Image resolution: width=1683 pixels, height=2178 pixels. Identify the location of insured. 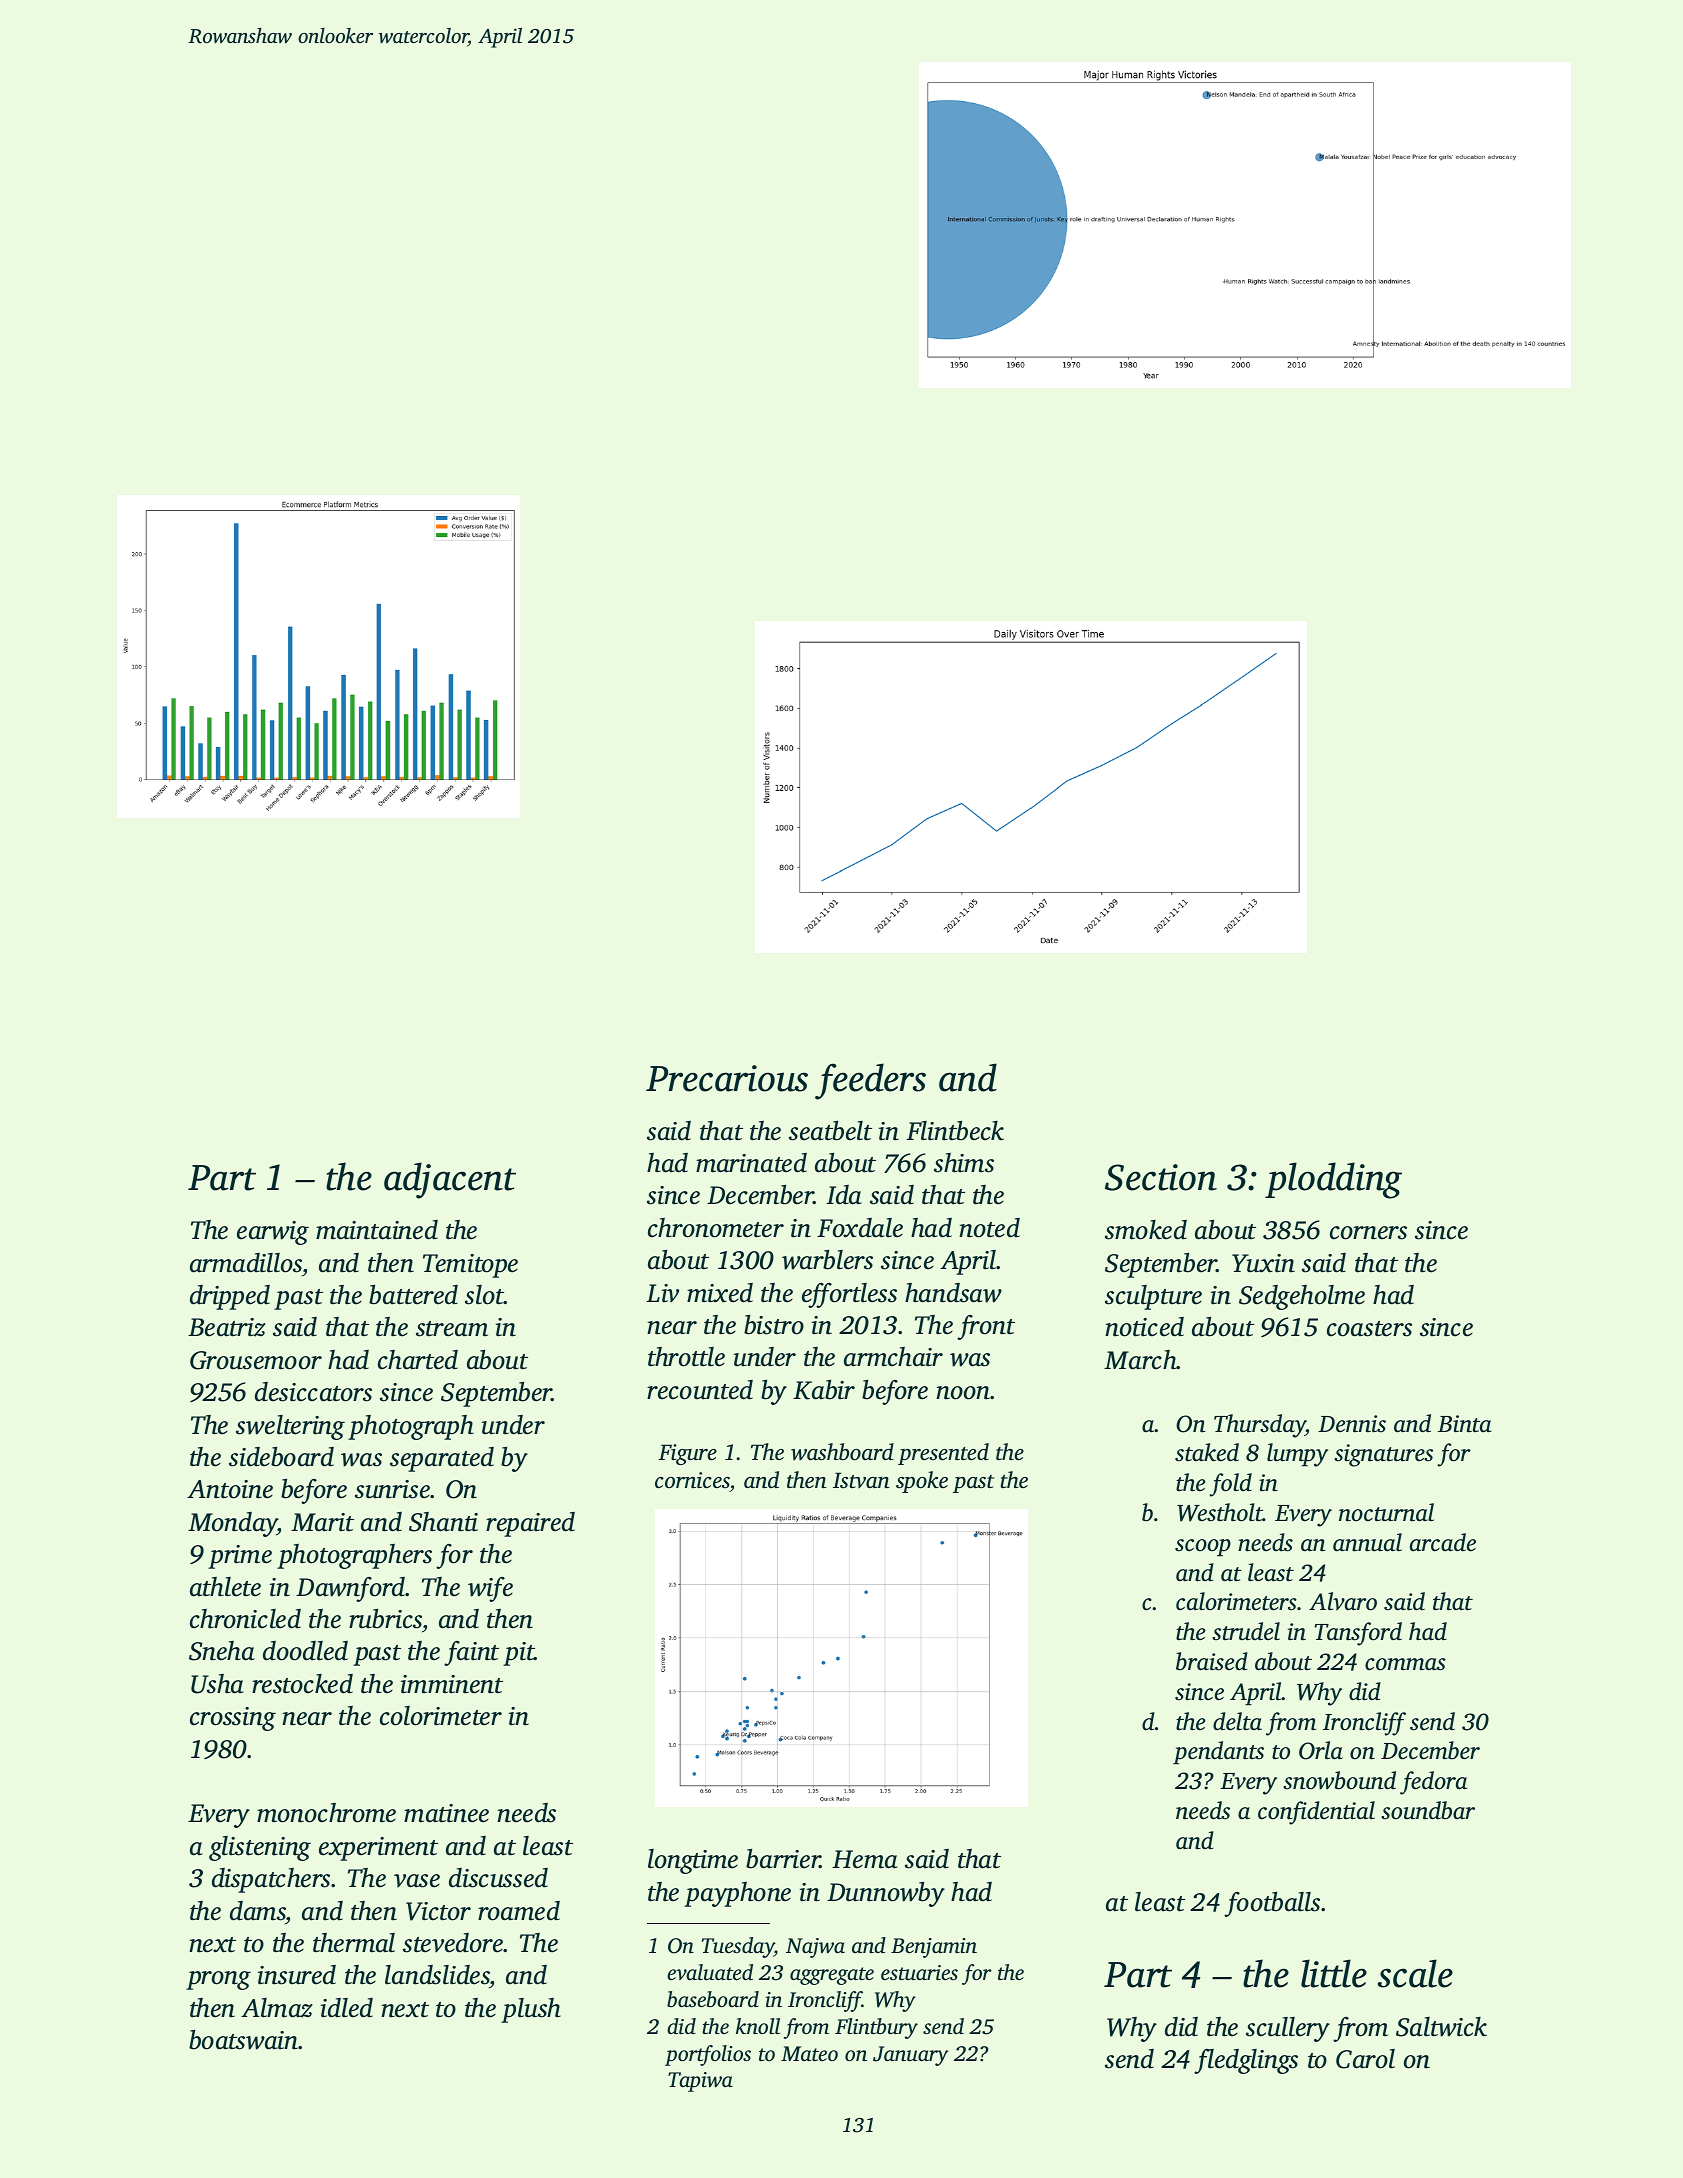
(297, 1975).
